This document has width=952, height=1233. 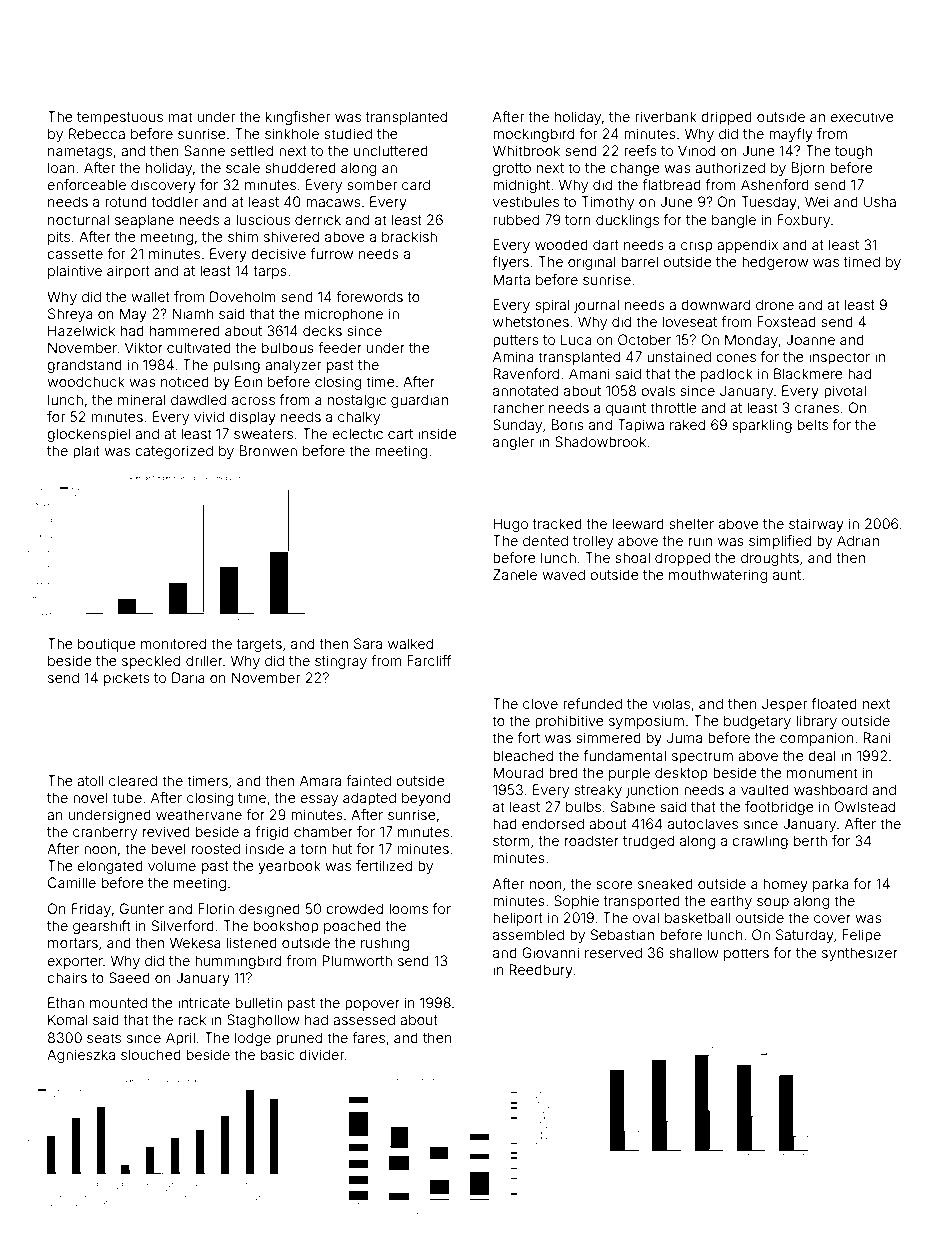 I want to click on divider, so click(x=321, y=1054).
